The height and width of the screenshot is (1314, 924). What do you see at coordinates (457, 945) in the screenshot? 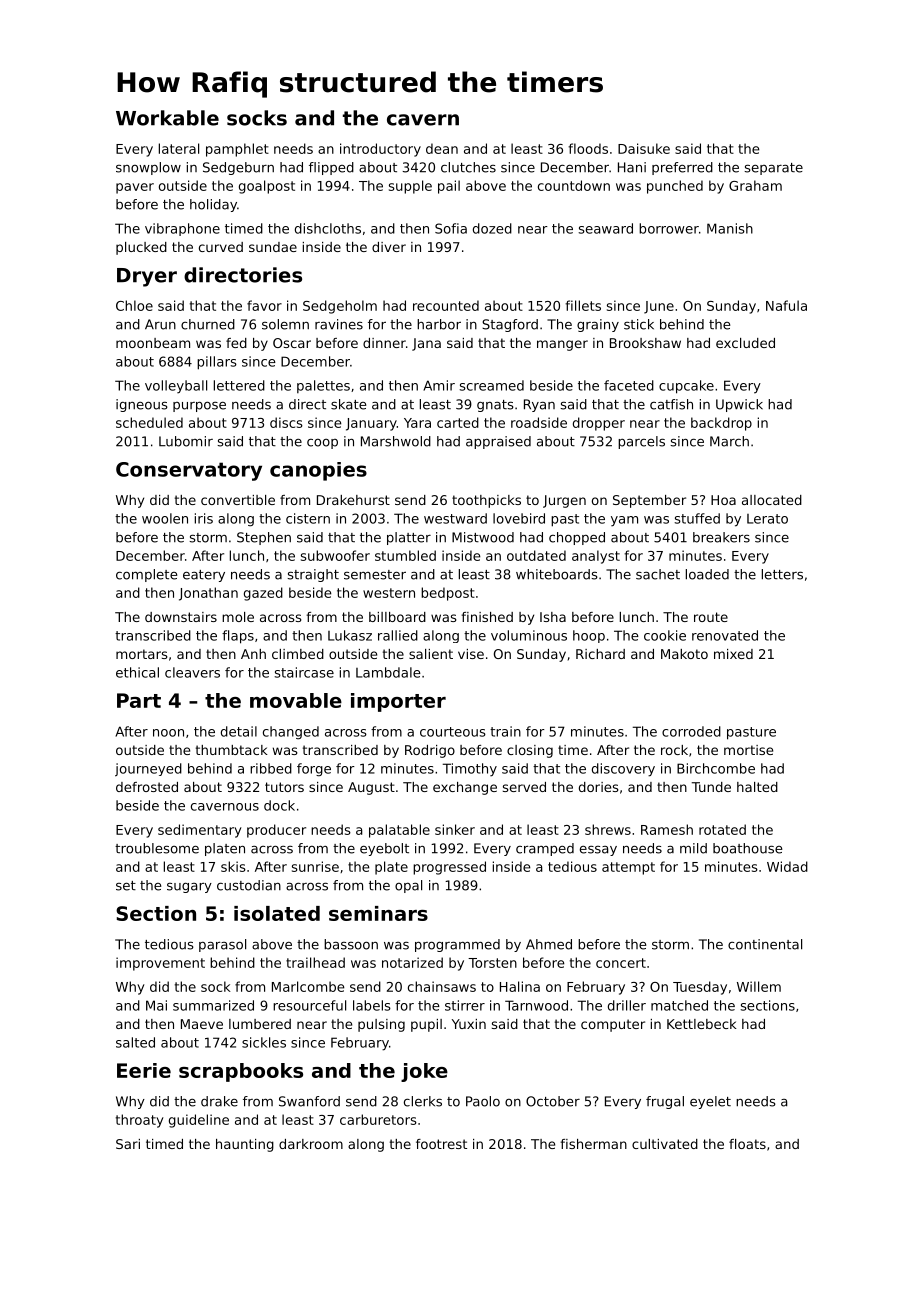
I see `programmed` at bounding box center [457, 945].
